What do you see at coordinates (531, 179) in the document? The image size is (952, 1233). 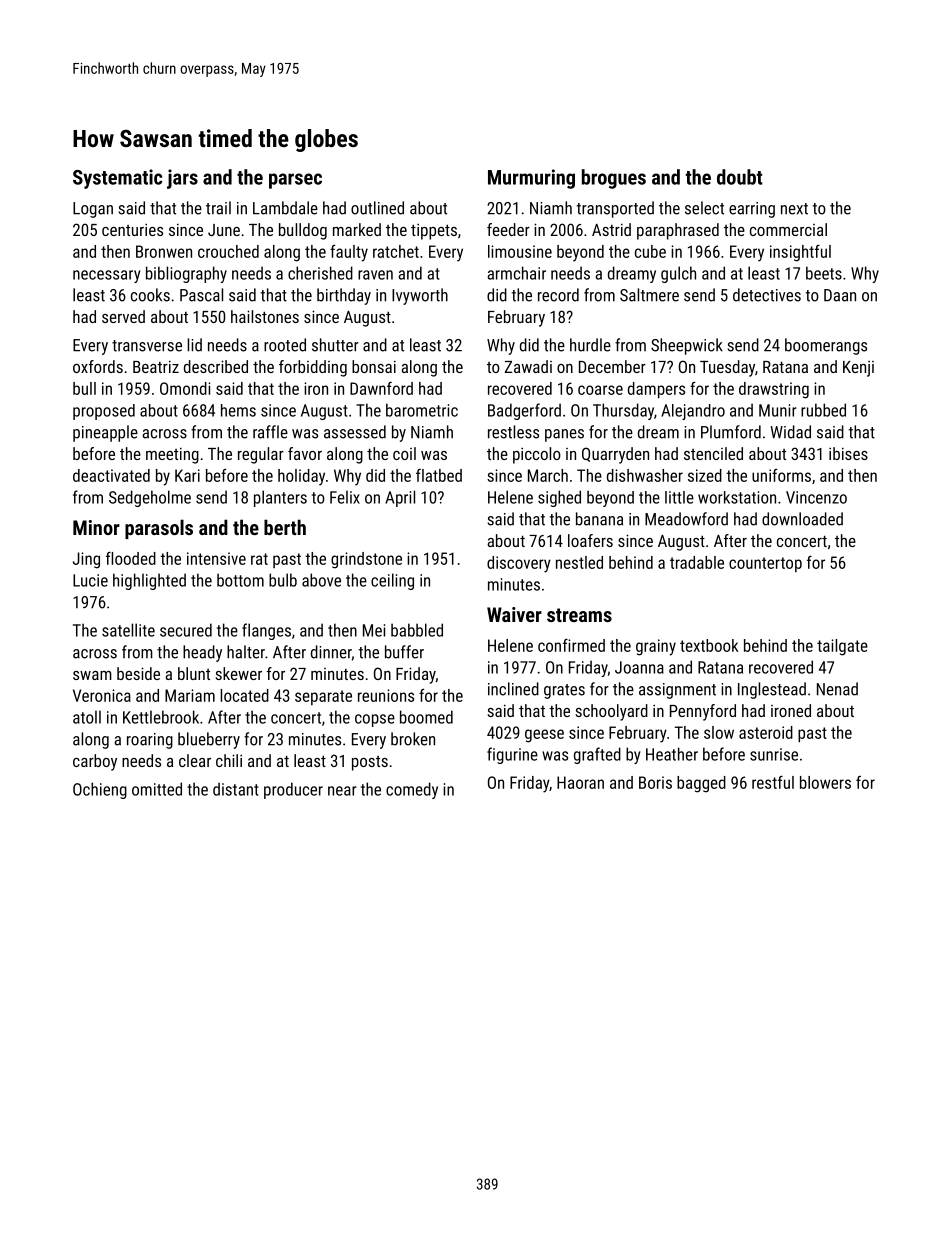 I see `Murmuring` at bounding box center [531, 179].
